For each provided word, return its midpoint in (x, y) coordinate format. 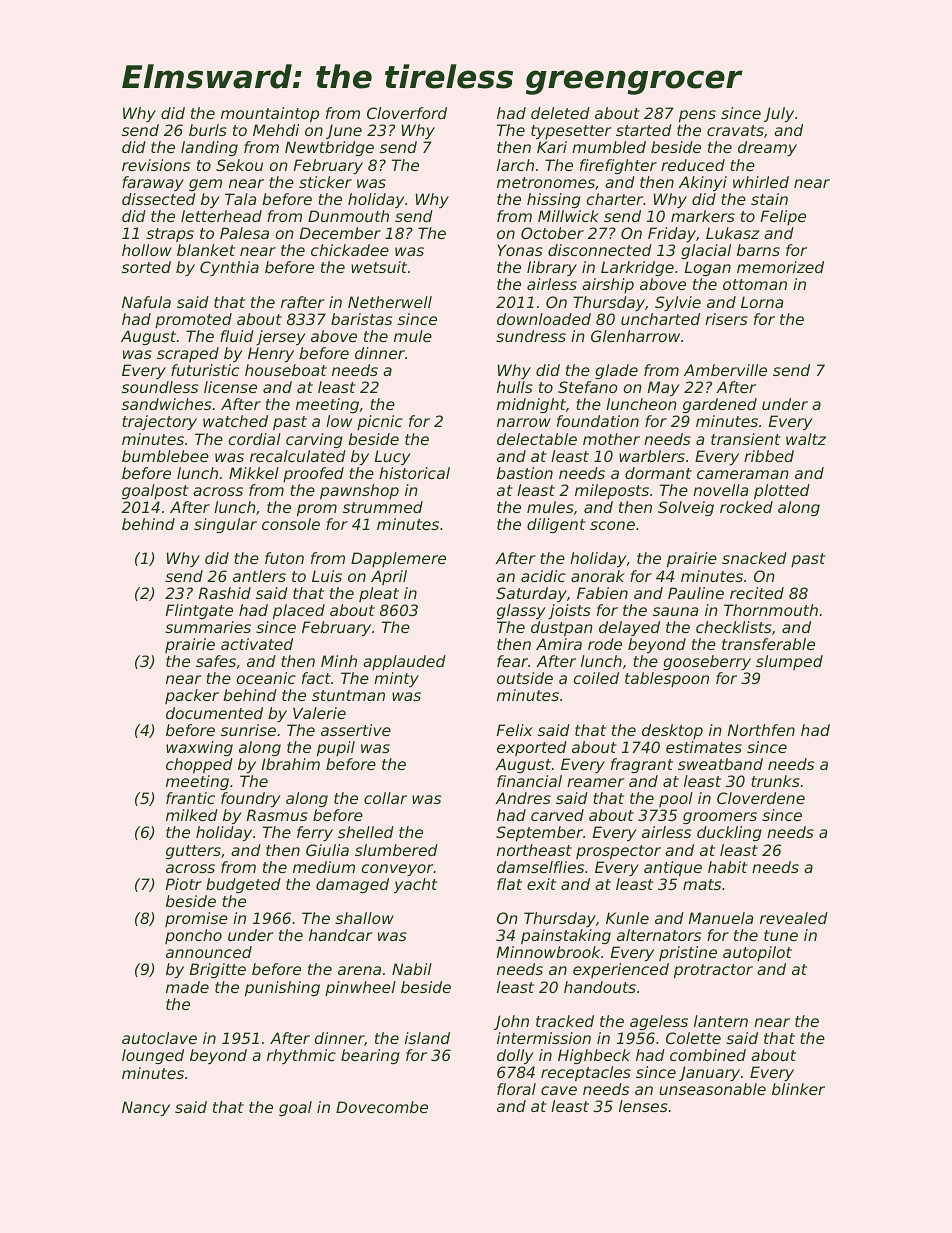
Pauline (696, 593)
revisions (156, 165)
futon (284, 558)
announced (209, 952)
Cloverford (407, 113)
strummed (383, 507)
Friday (672, 234)
